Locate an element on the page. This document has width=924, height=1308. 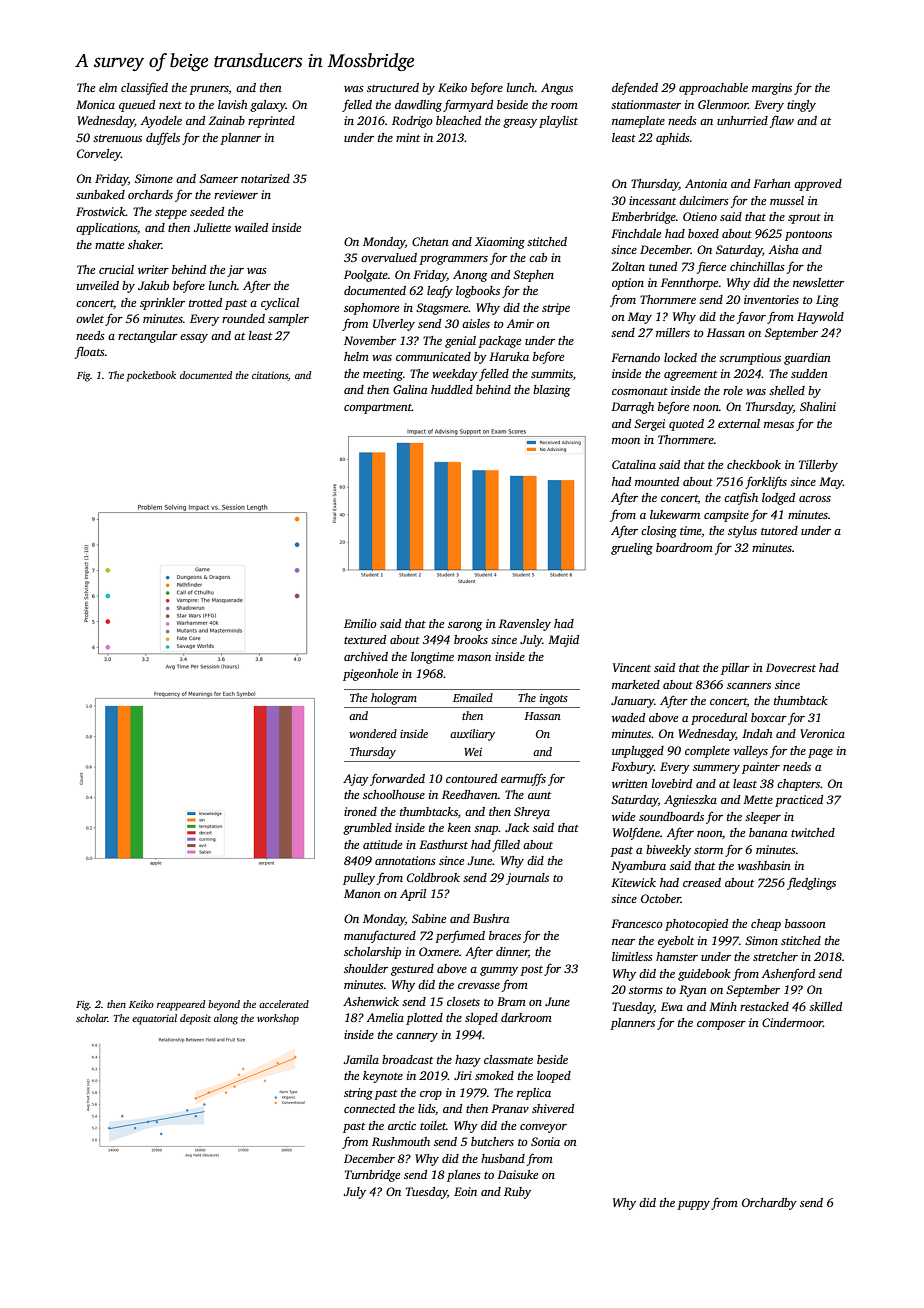
filled is located at coordinates (506, 845).
